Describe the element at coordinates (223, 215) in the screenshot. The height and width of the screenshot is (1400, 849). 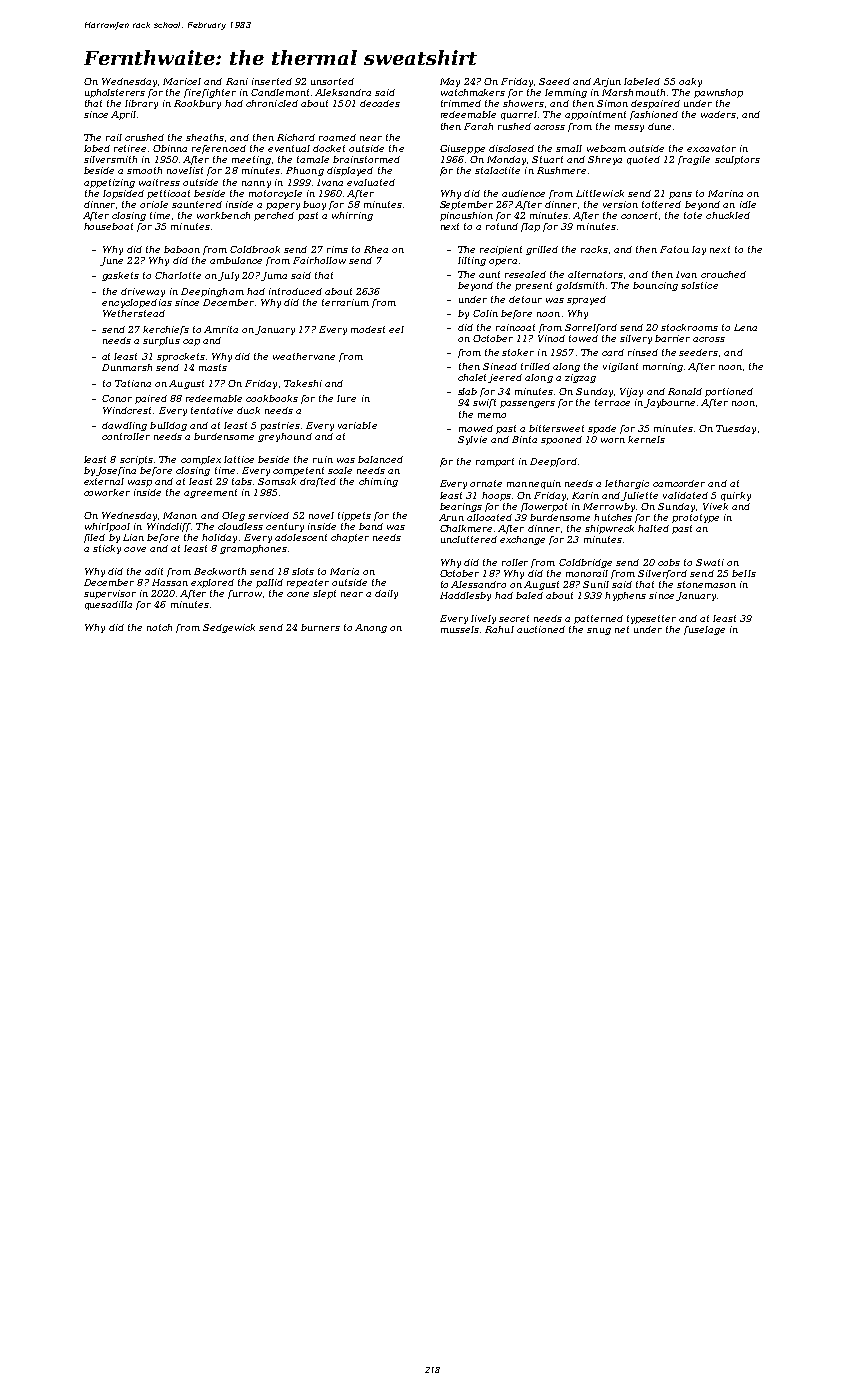
I see `workbench` at that location.
